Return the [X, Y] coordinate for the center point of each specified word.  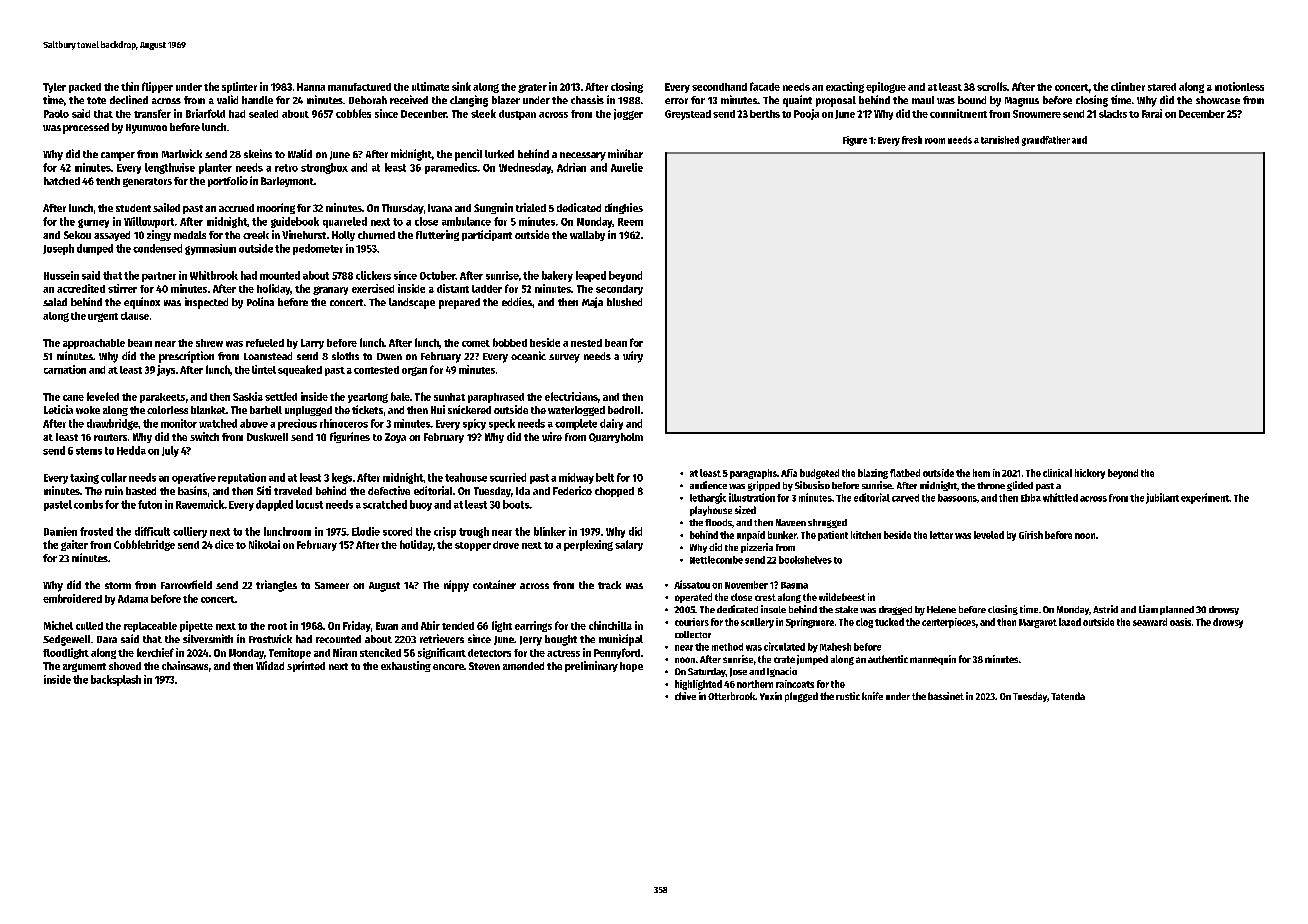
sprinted [306, 666]
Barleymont [287, 182]
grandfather [1046, 141]
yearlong [368, 398]
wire [552, 436]
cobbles [353, 113]
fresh [912, 140]
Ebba [1031, 498]
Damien [60, 531]
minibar [625, 153]
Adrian [571, 167]
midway [576, 478]
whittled [1060, 497]
